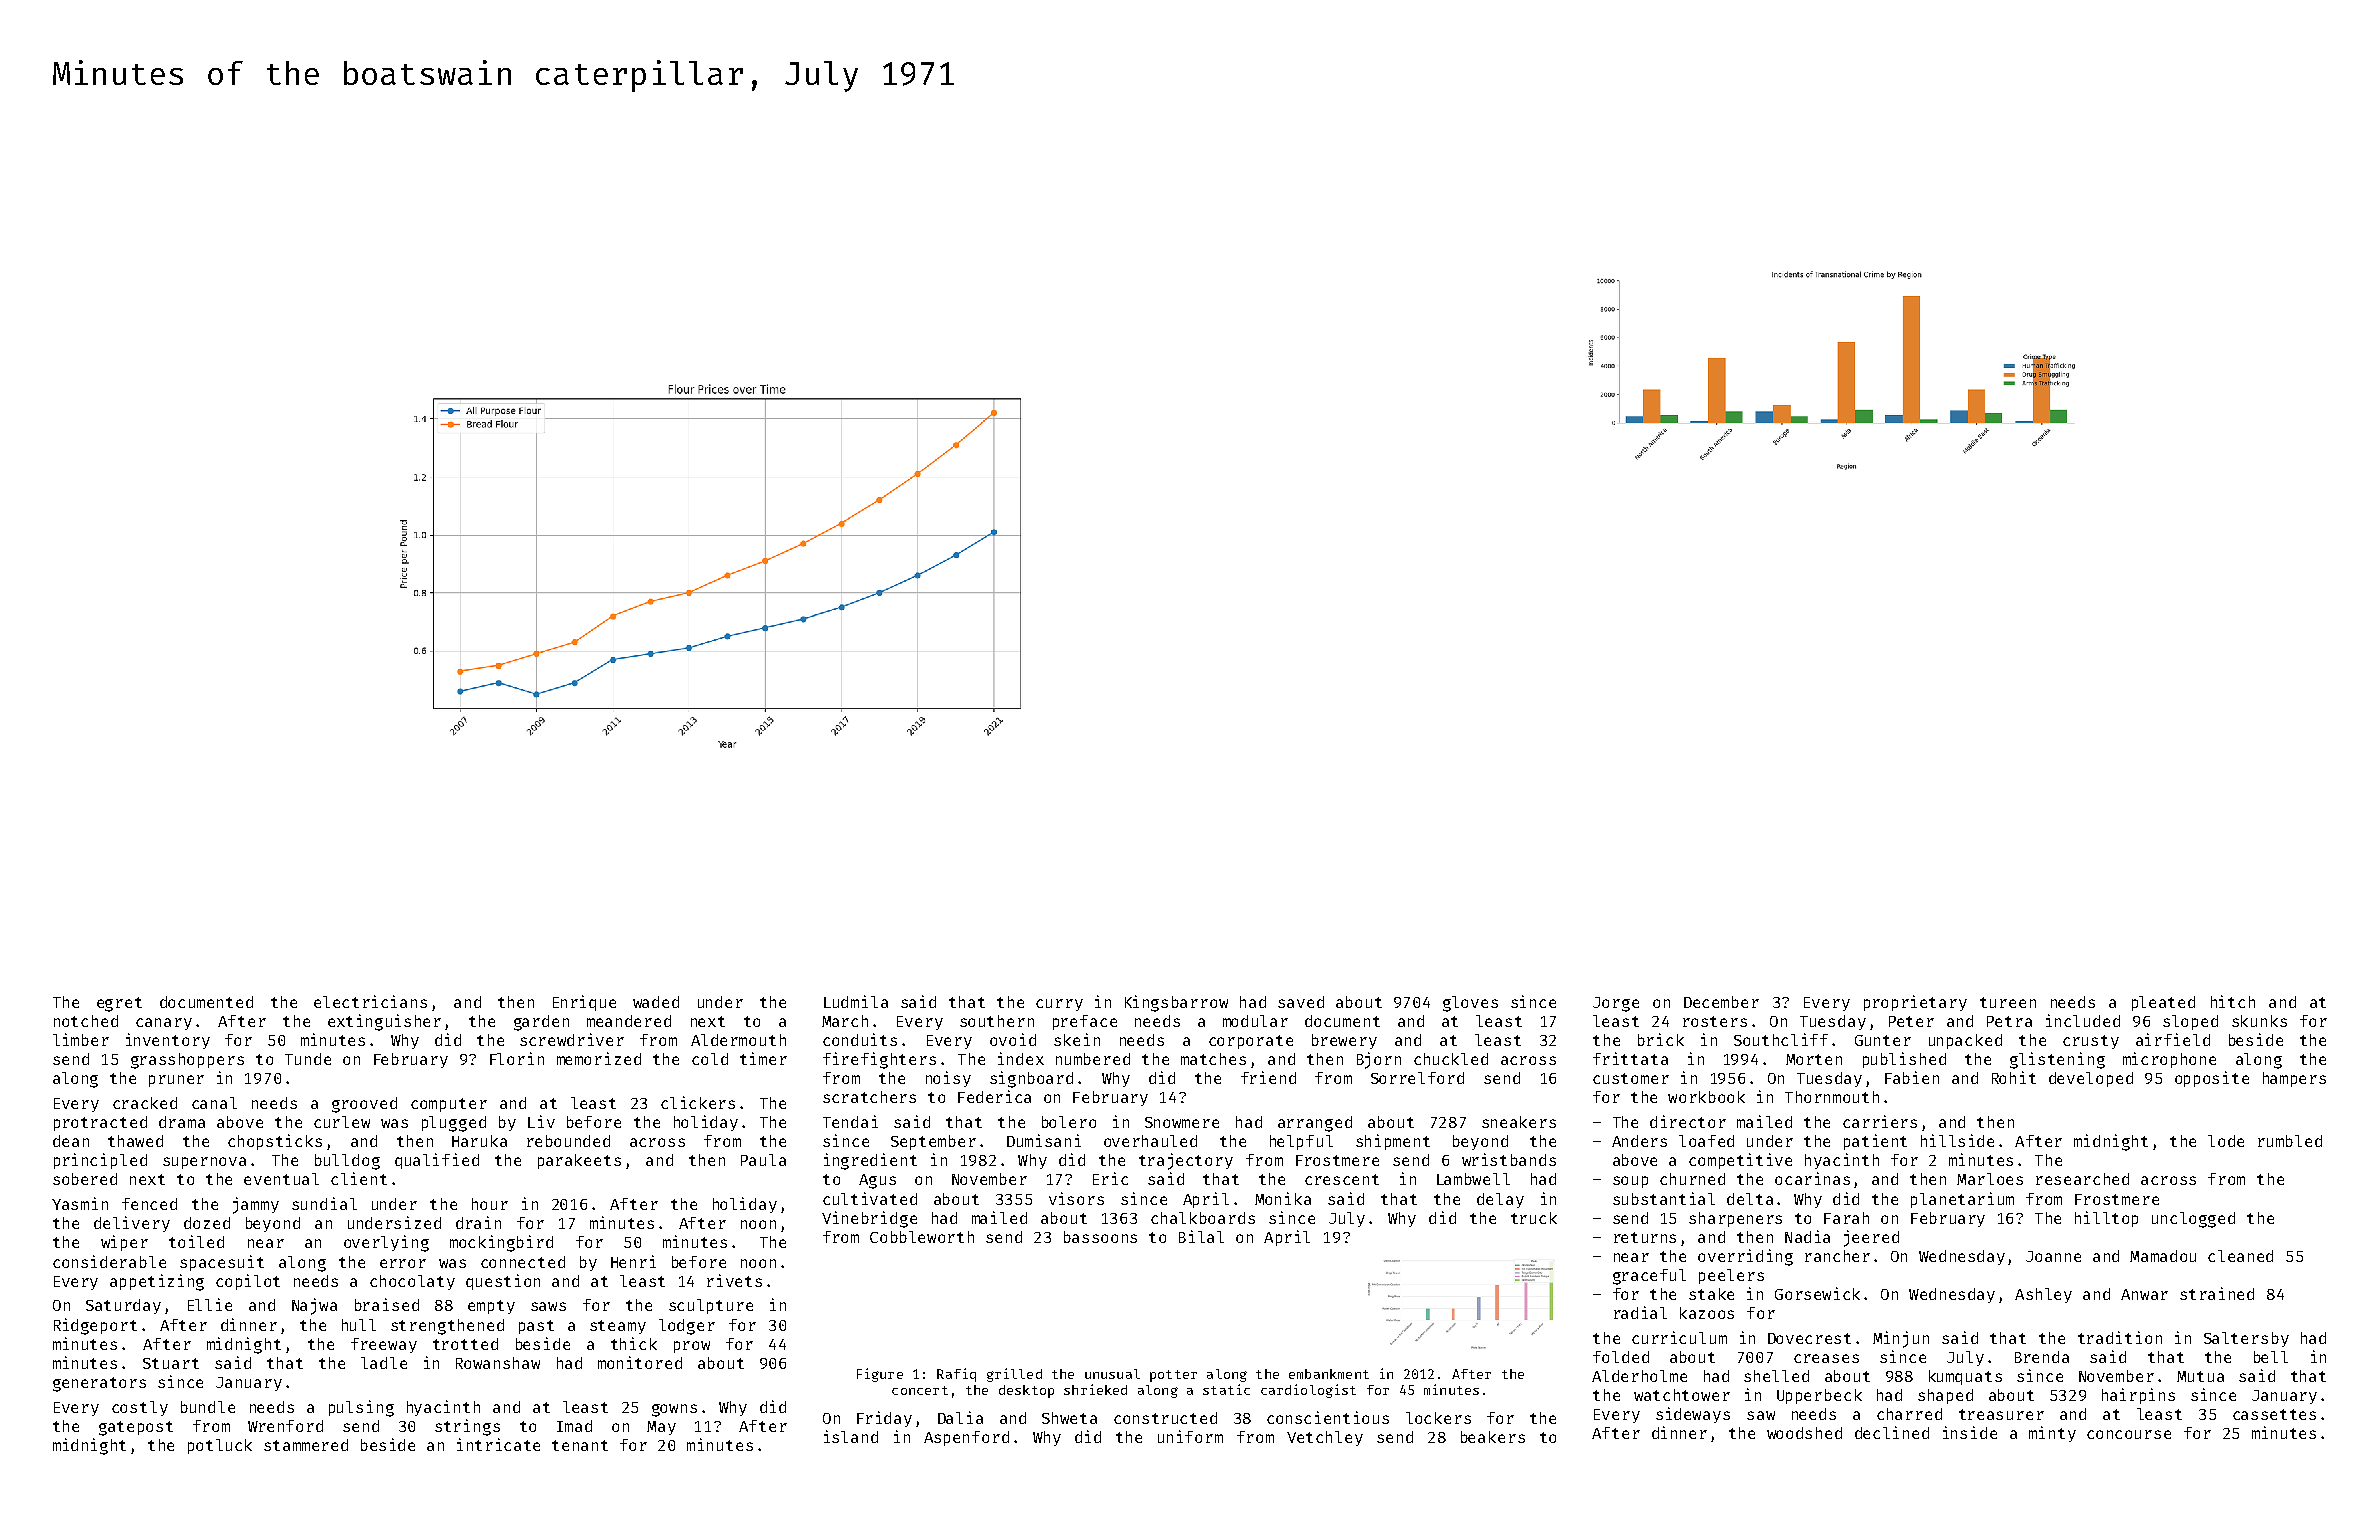 The image size is (2380, 1540). I want to click on Jorge, so click(1616, 1004).
